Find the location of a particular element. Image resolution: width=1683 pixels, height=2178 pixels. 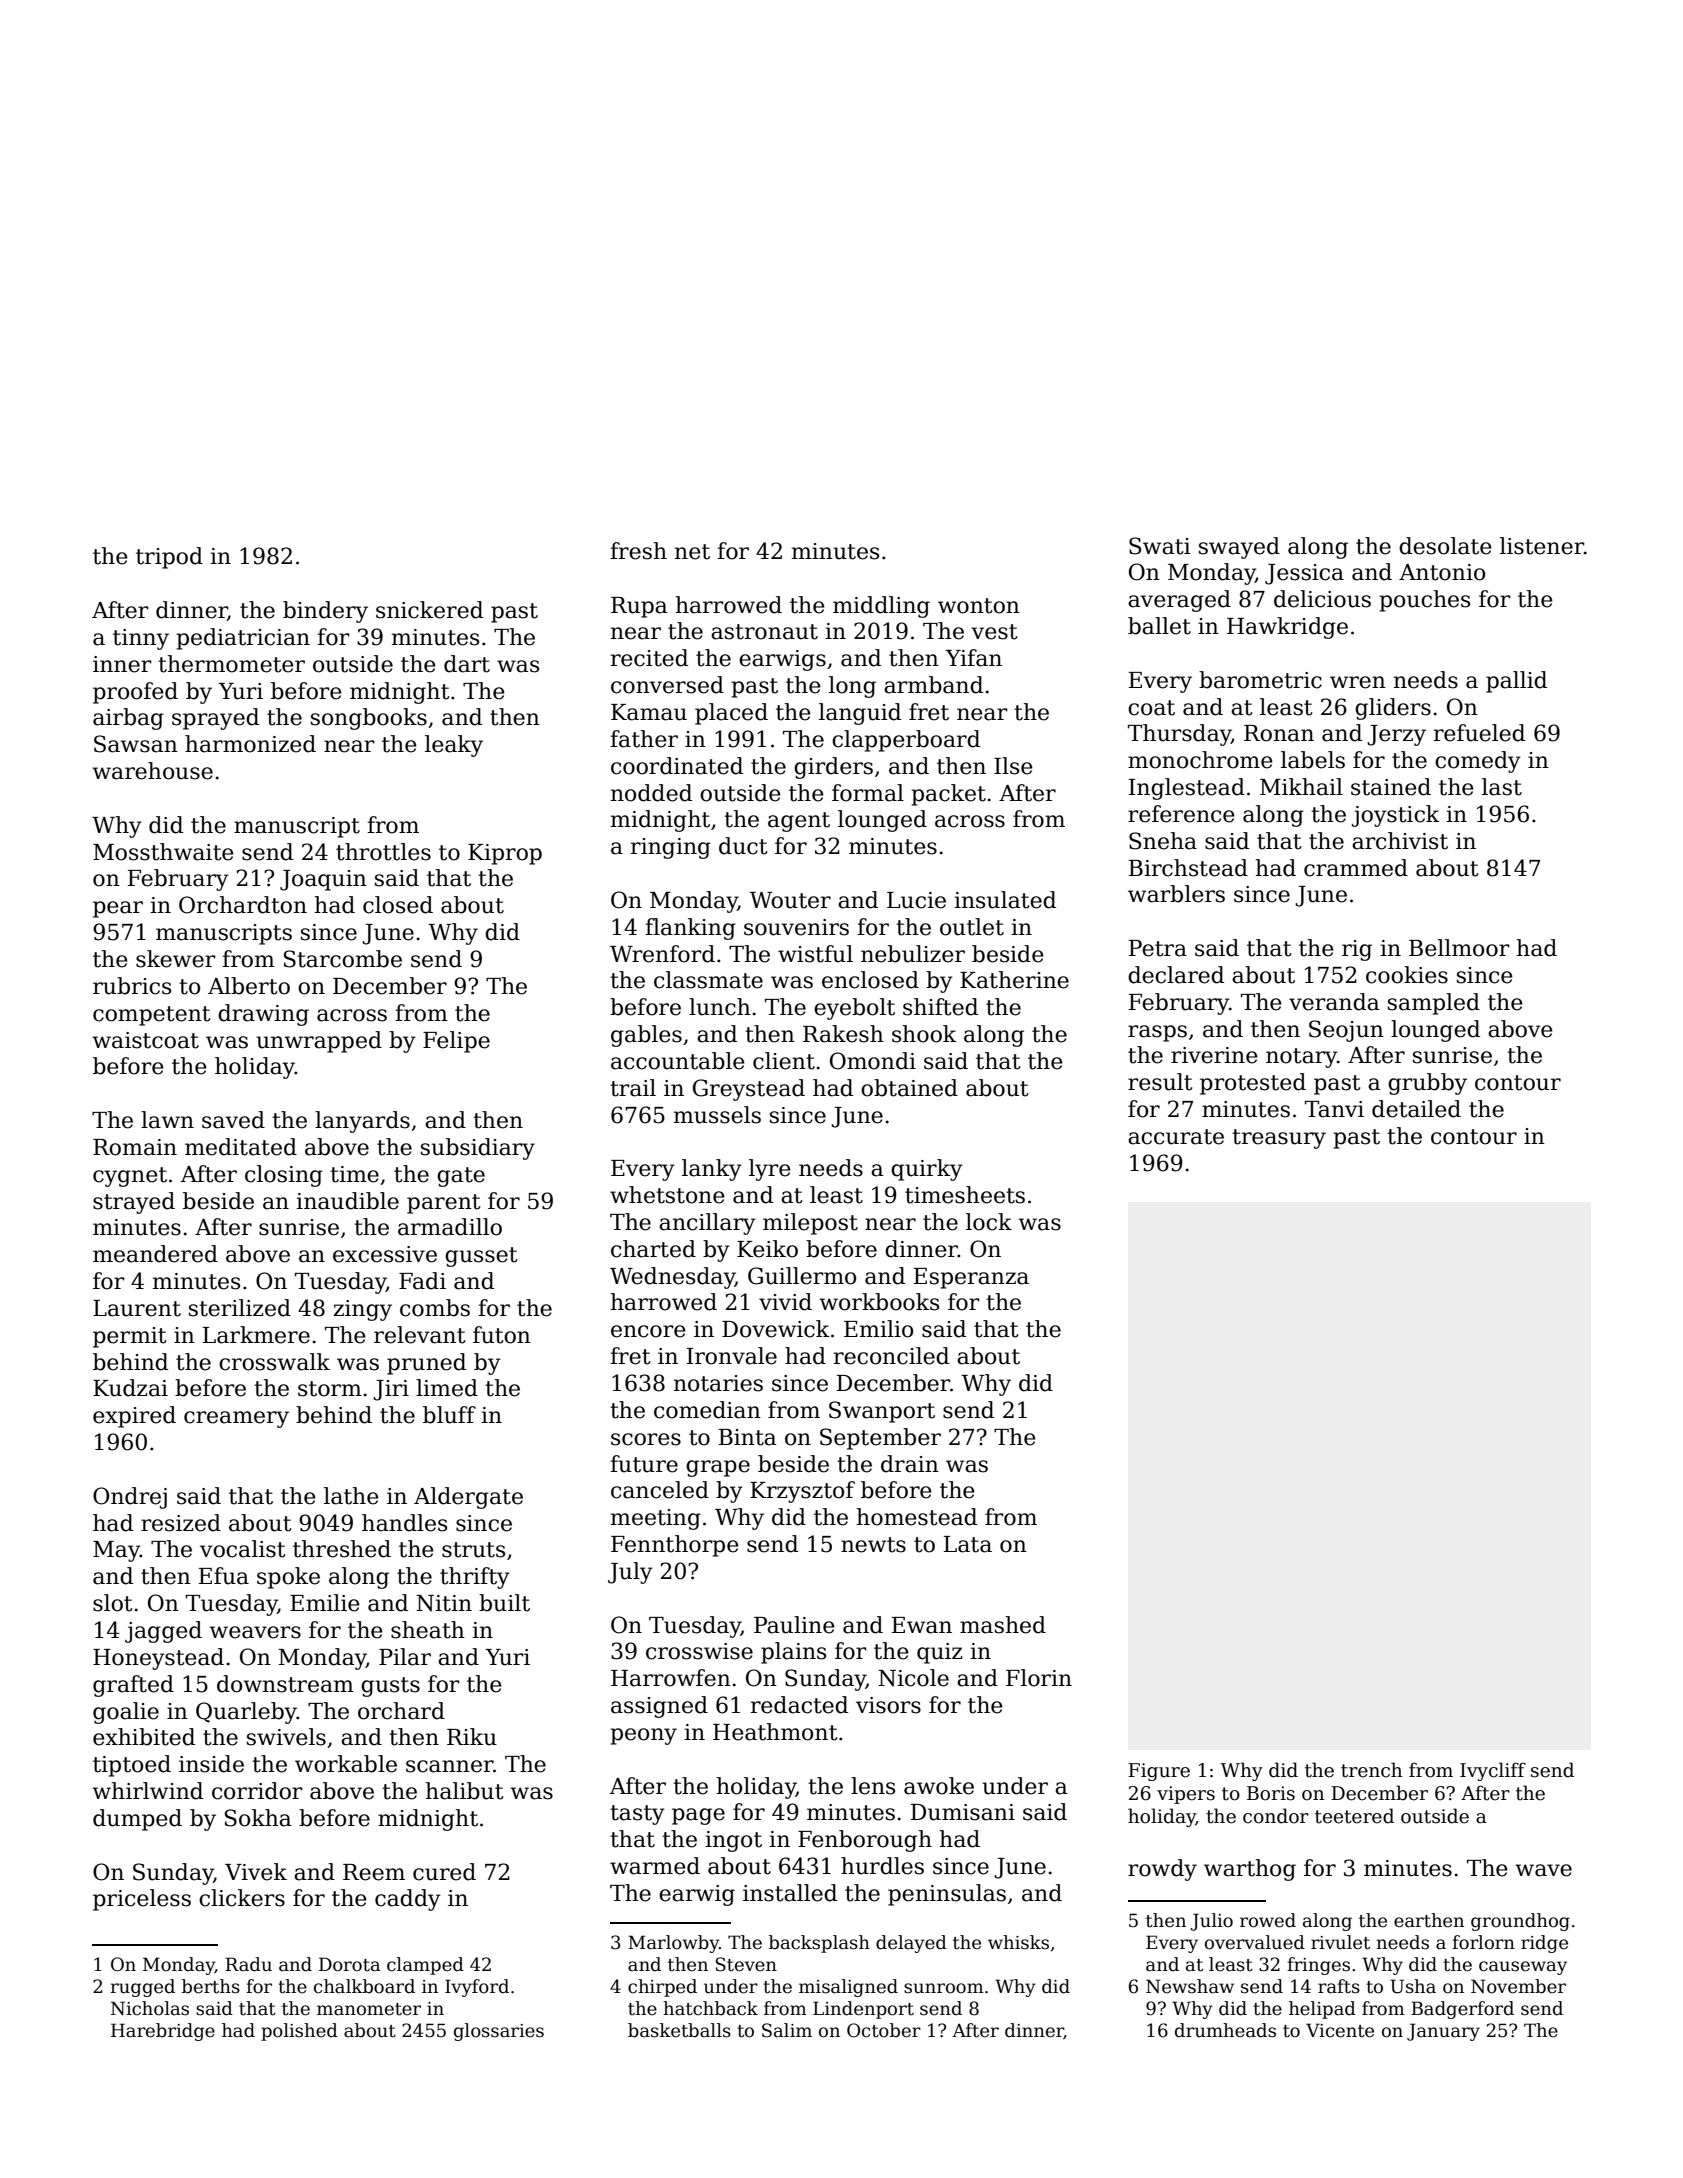

Jerzy is located at coordinates (1396, 735).
